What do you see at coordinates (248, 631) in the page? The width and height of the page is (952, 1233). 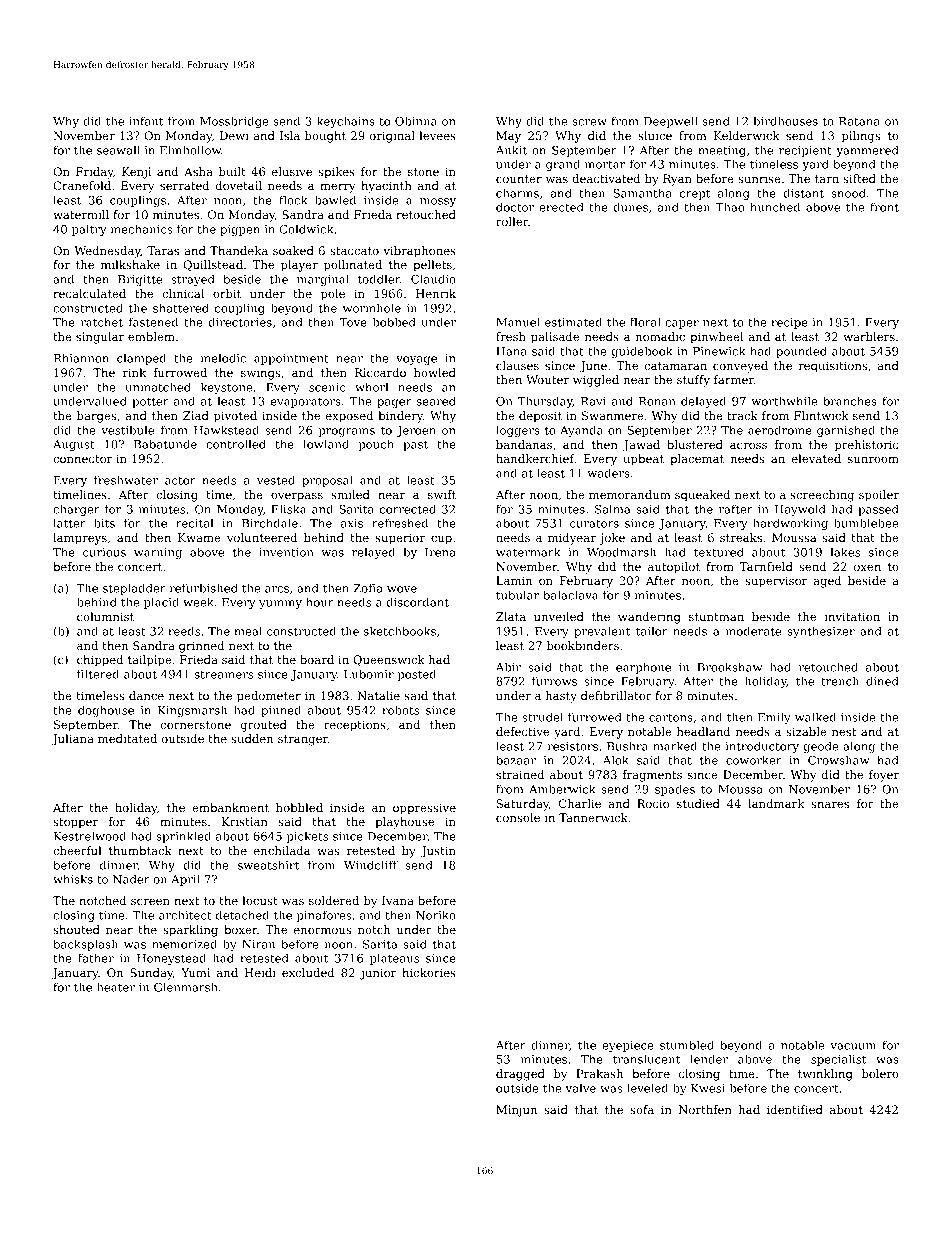 I see `meal` at bounding box center [248, 631].
